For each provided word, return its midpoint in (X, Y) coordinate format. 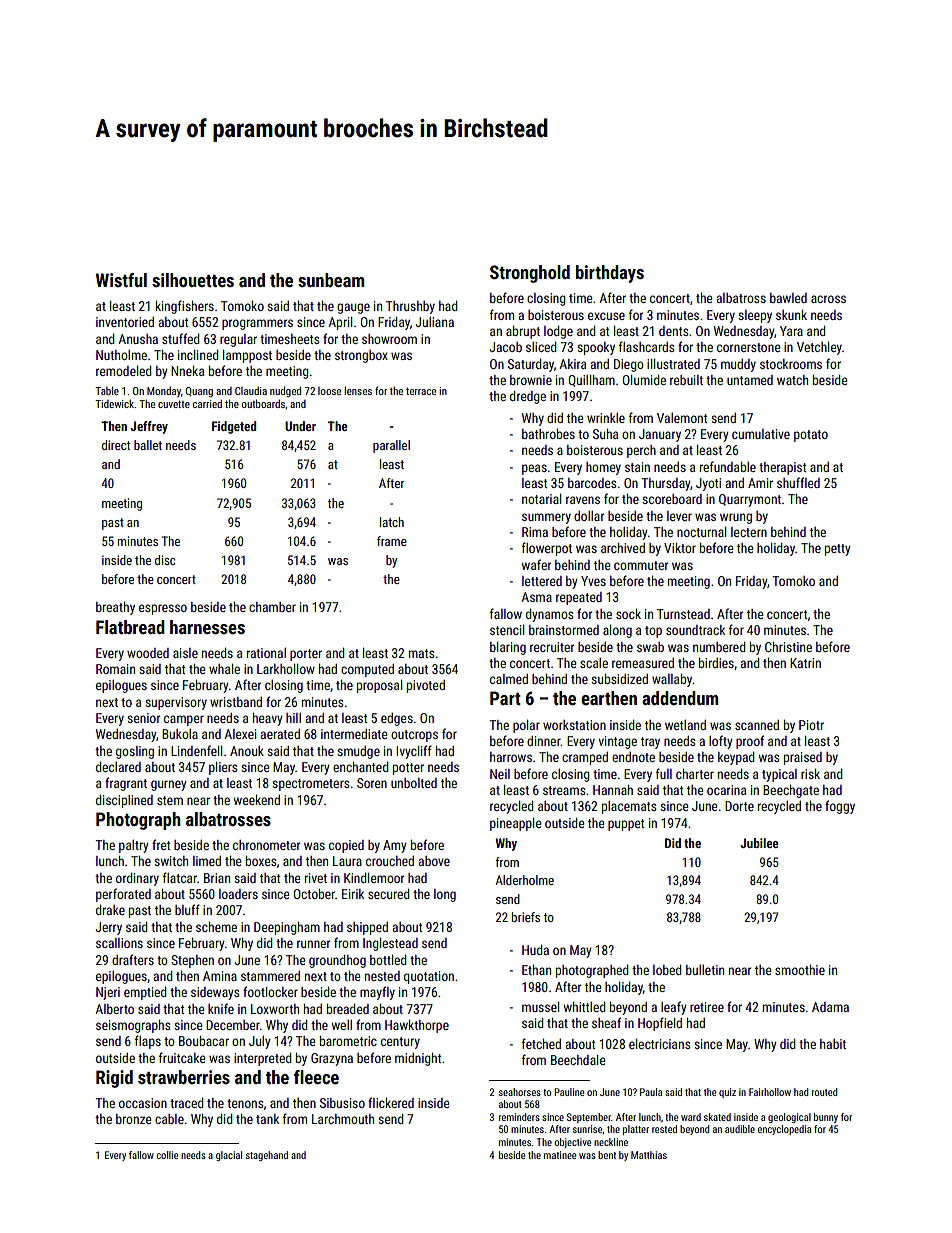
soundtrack (695, 630)
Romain (115, 669)
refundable (728, 466)
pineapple (515, 824)
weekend (257, 800)
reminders (519, 1117)
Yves (593, 581)
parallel (391, 446)
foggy (840, 807)
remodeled (124, 371)
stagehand (267, 1156)
